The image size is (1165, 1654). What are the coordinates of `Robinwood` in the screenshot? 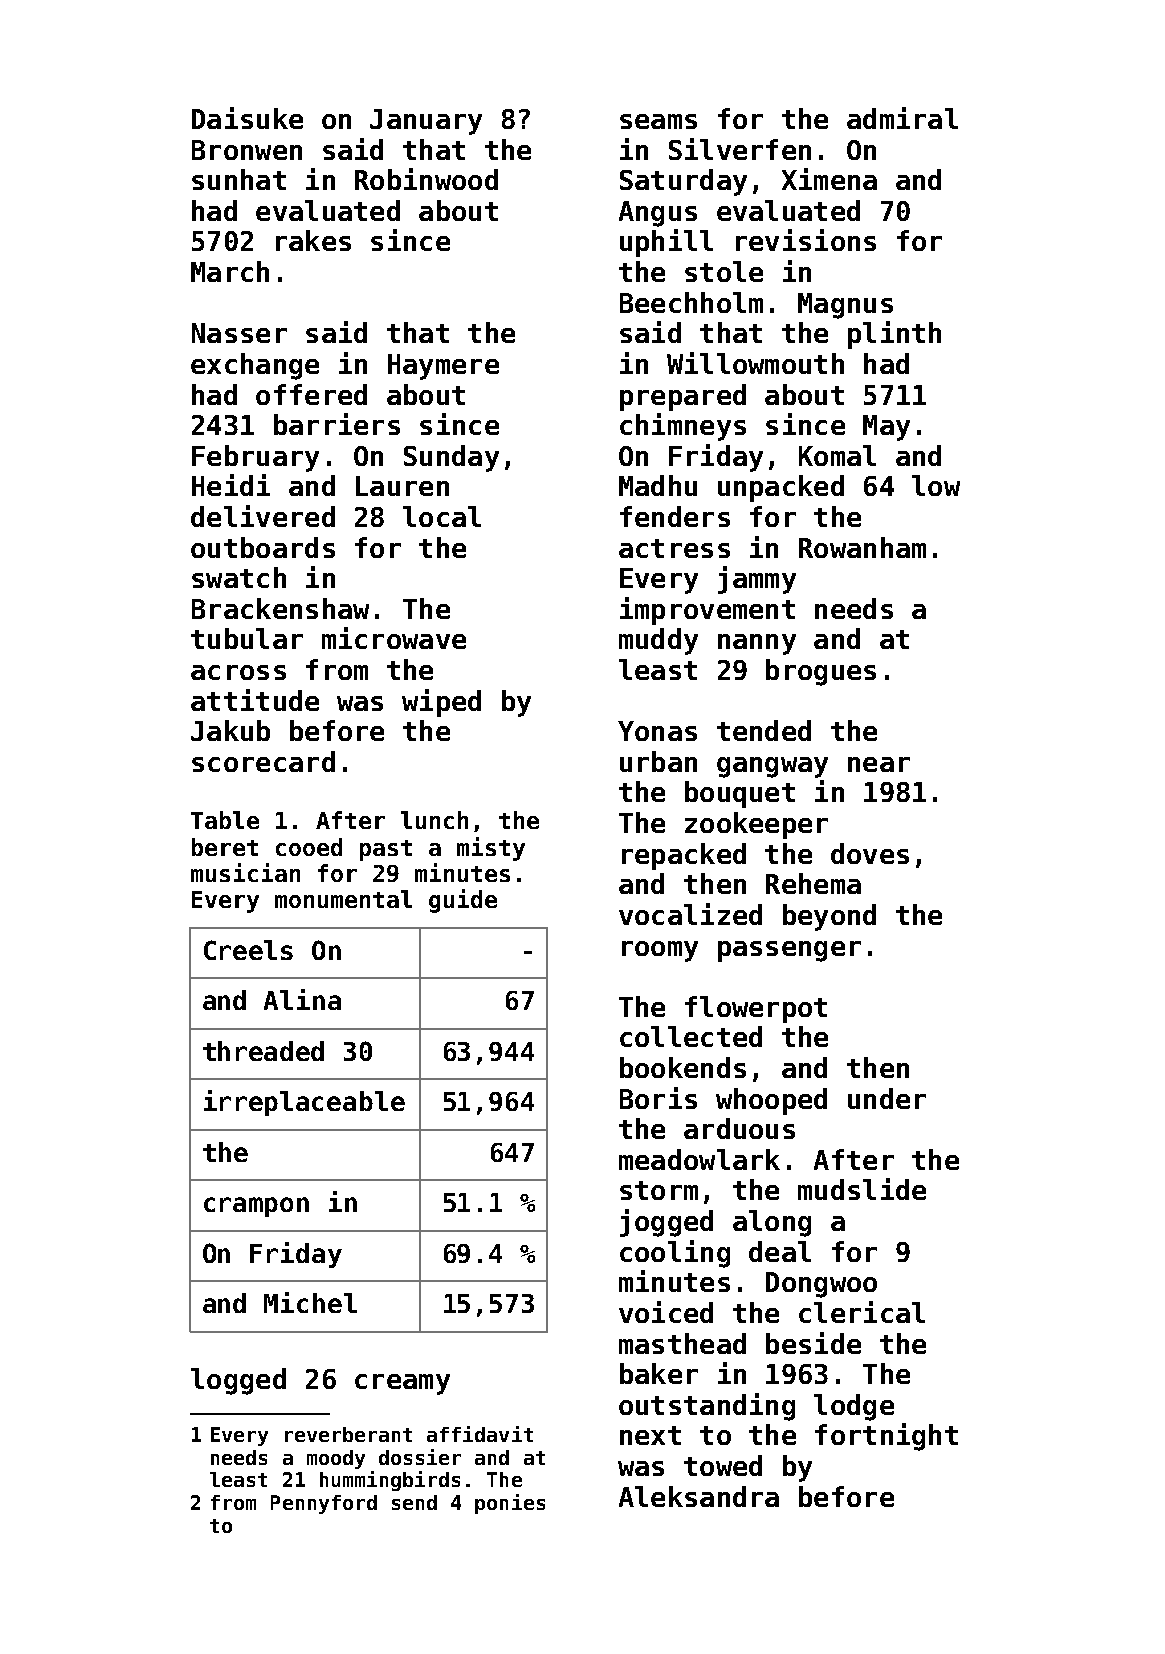 It's located at (426, 179).
